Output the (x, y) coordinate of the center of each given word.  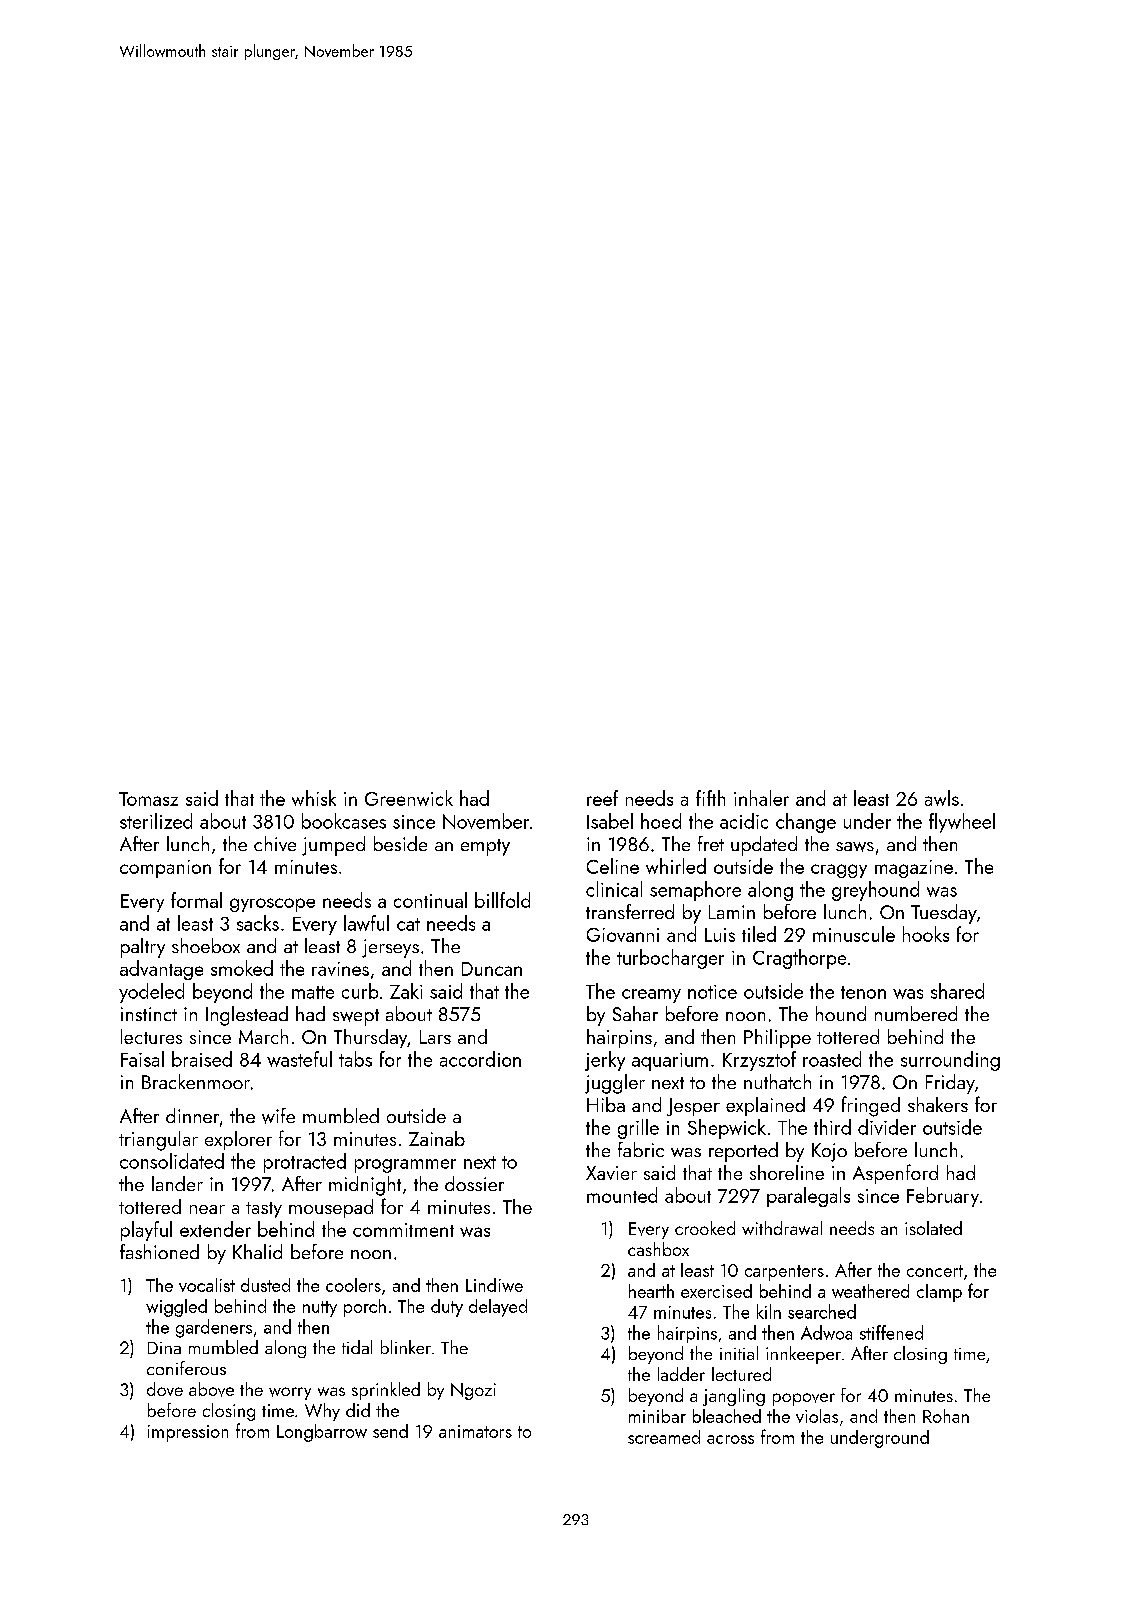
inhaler (761, 798)
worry (290, 1393)
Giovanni (623, 935)
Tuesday (944, 914)
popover (804, 1399)
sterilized (156, 821)
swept (356, 1017)
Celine (613, 866)
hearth (651, 1291)
